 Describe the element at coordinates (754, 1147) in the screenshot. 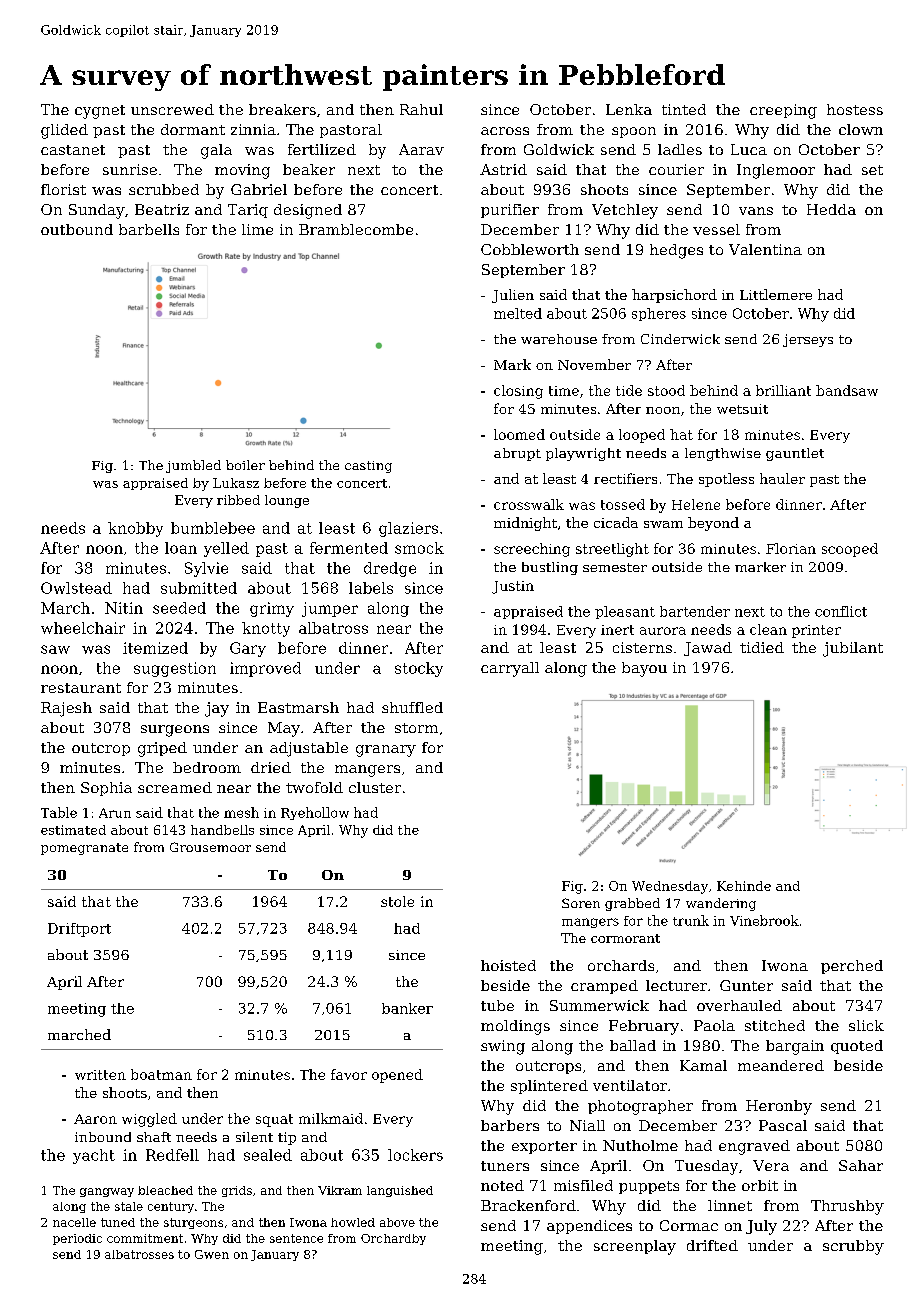

I see `engraved` at that location.
